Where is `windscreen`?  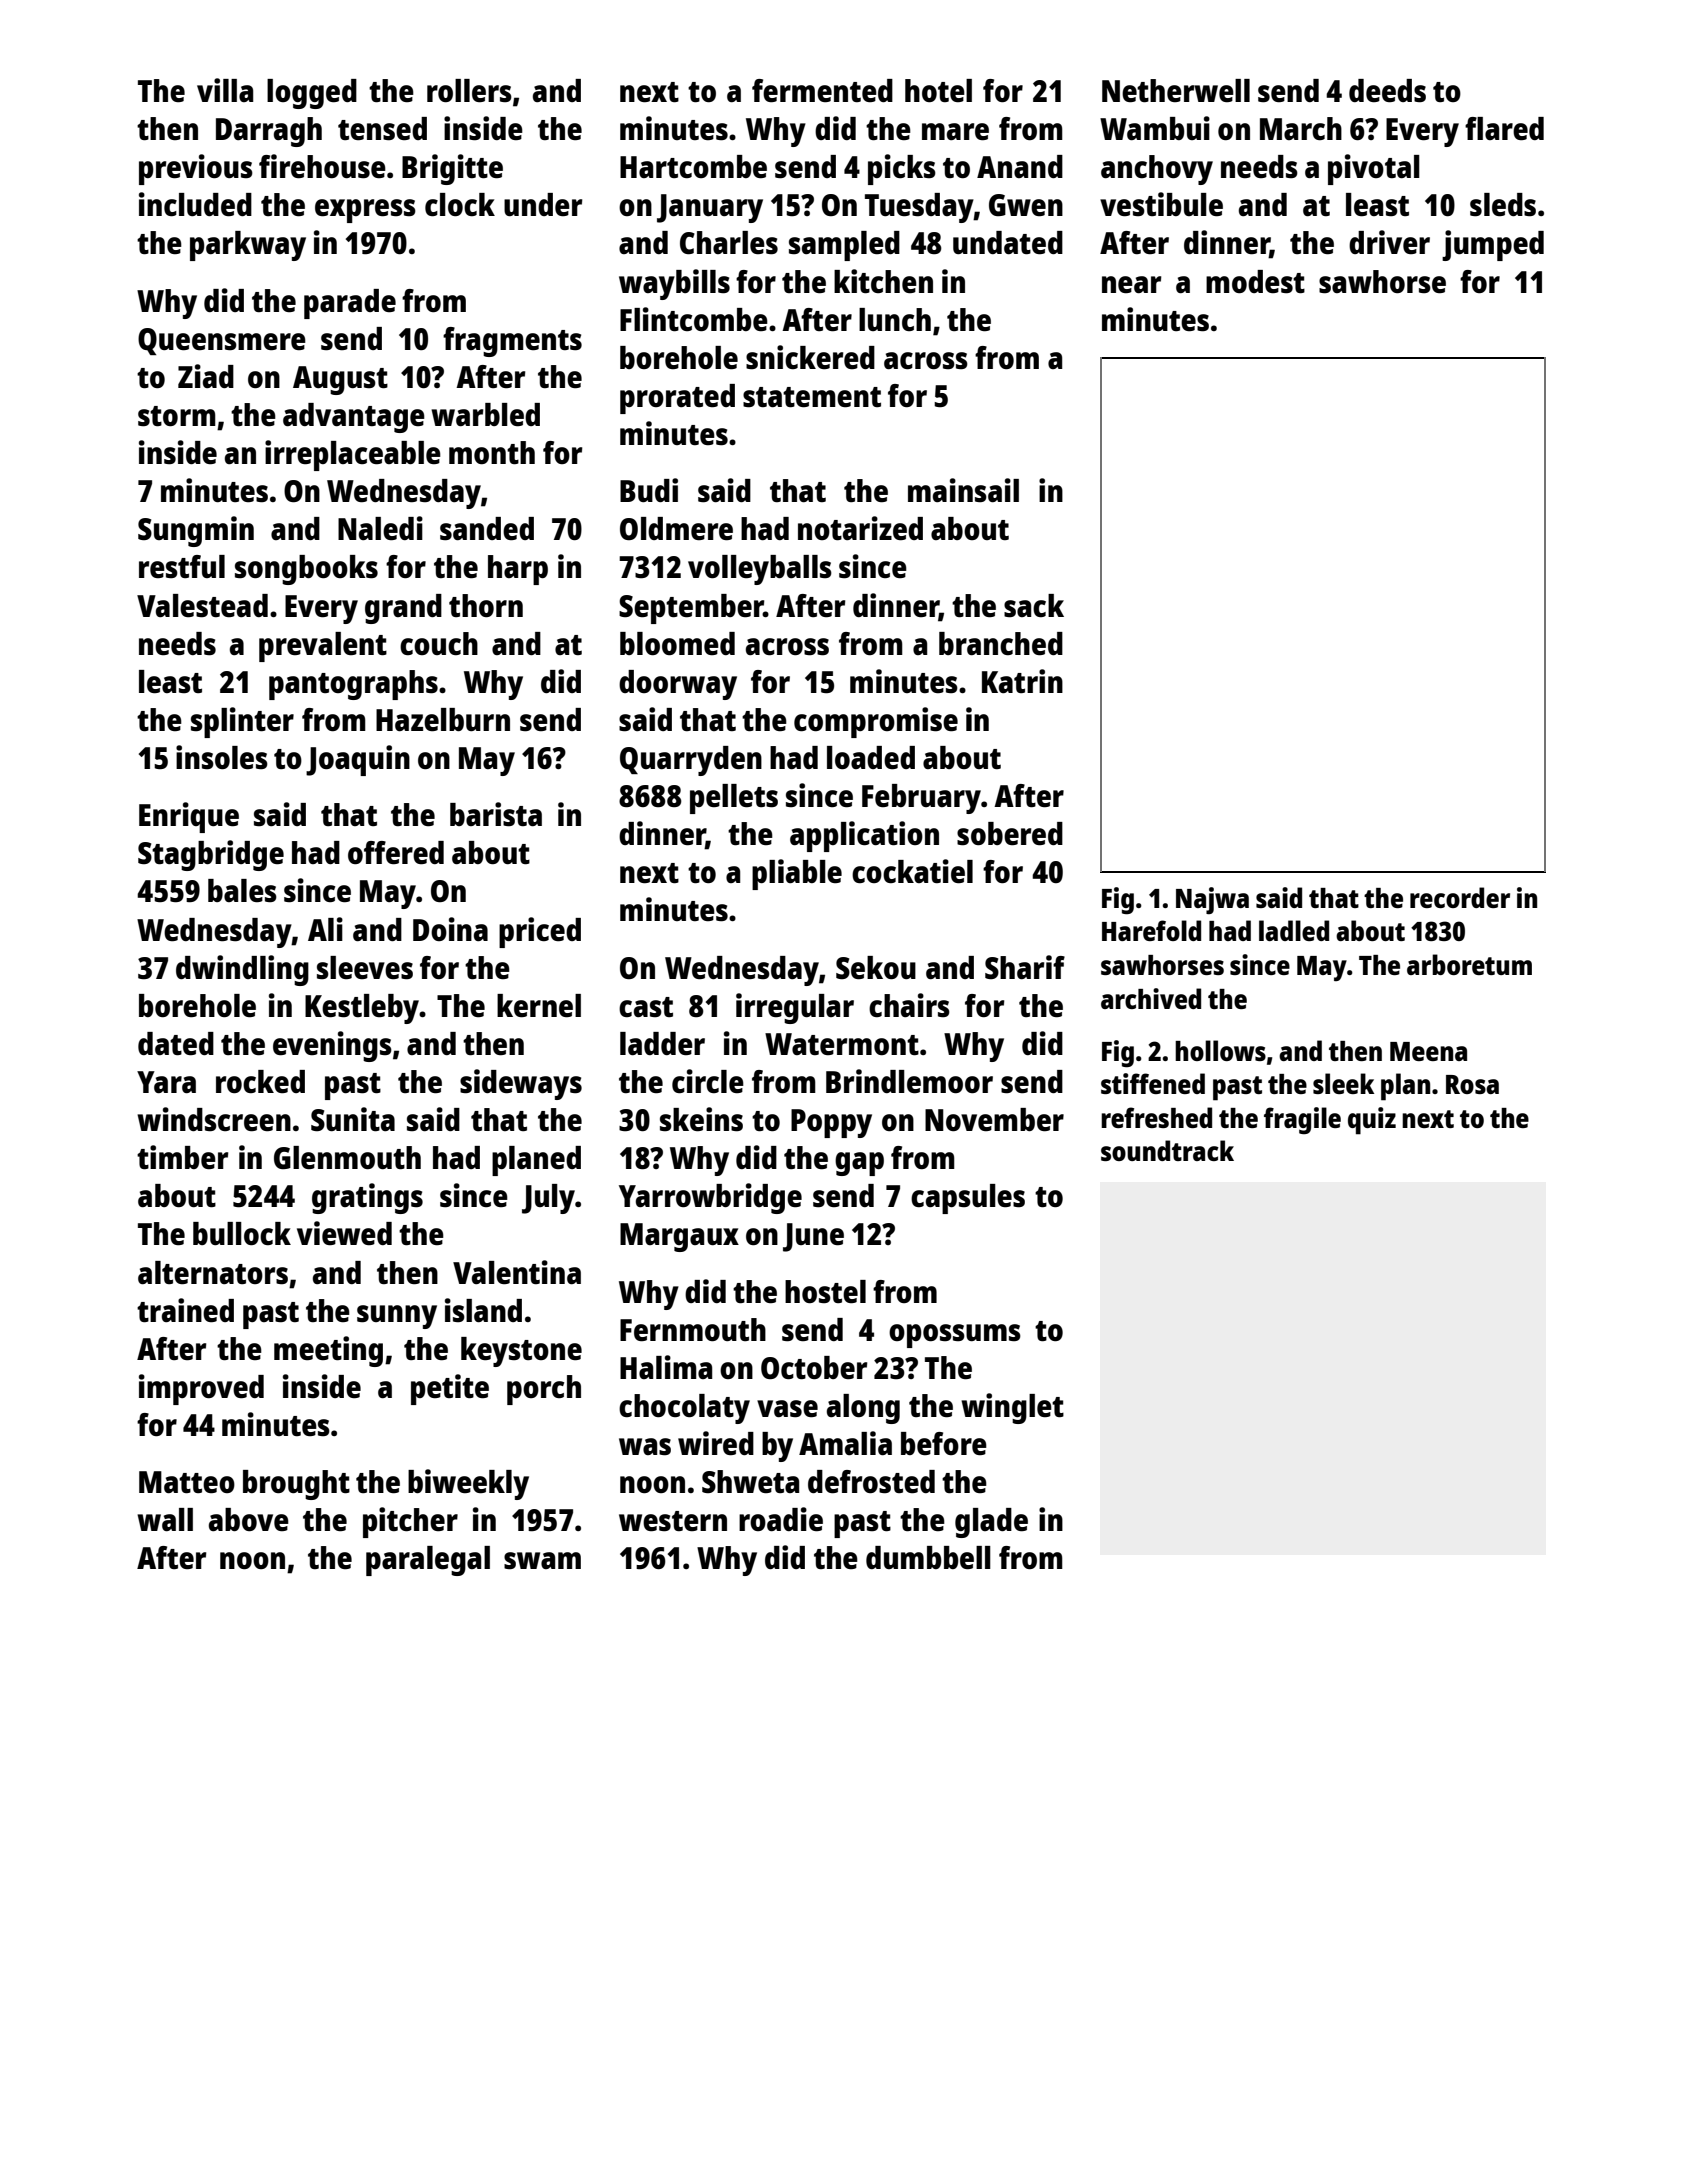
windscreen is located at coordinates (214, 1119).
